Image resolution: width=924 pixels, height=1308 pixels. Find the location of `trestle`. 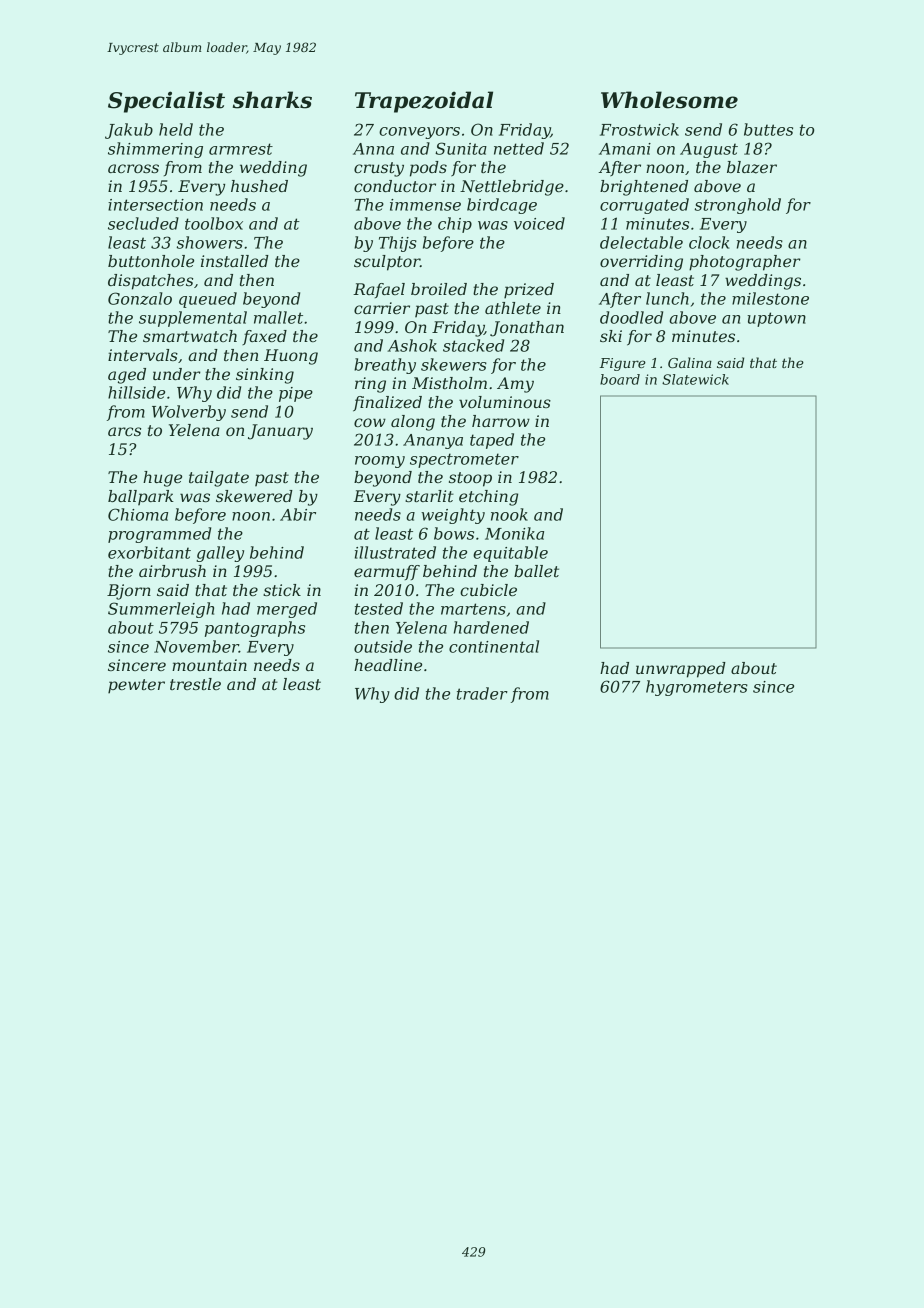

trestle is located at coordinates (195, 684).
